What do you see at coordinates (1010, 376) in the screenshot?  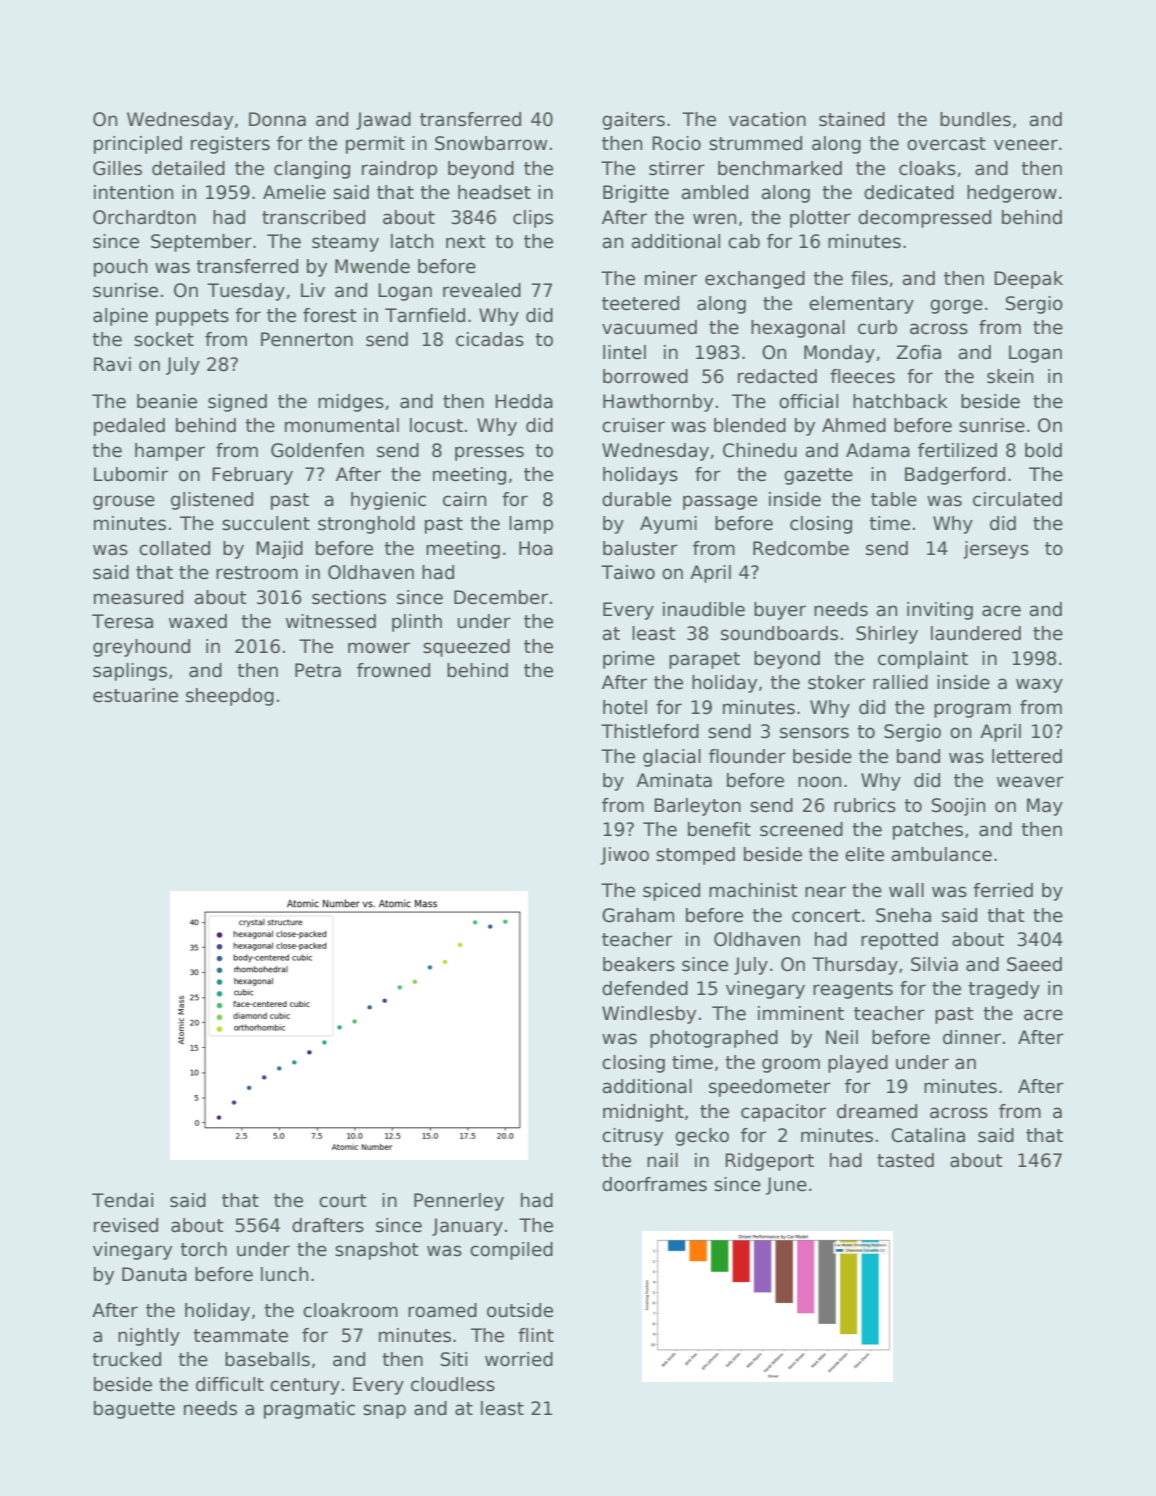 I see `skein` at bounding box center [1010, 376].
